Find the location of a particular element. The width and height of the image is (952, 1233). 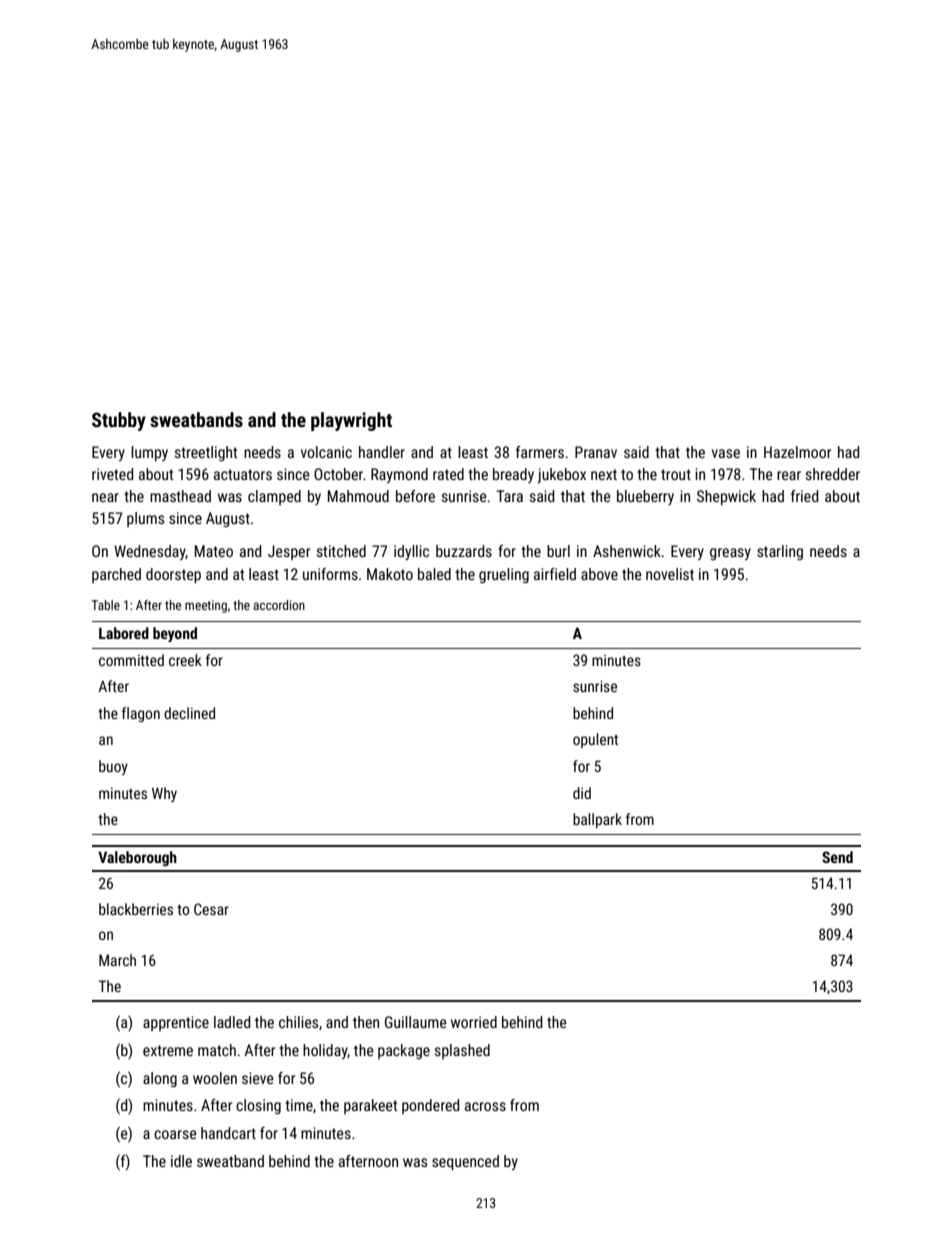

then is located at coordinates (366, 1022).
